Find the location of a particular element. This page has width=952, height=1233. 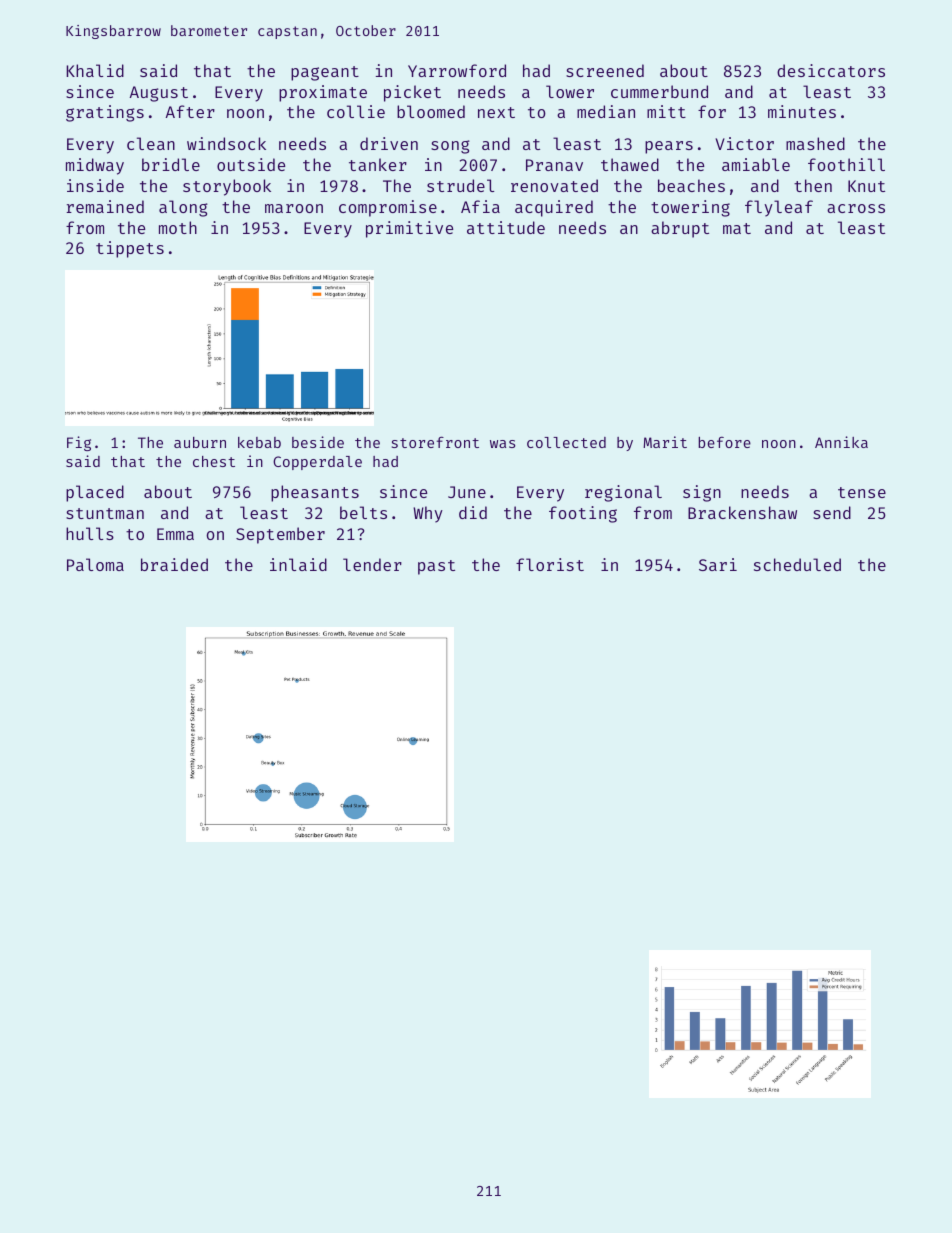

tanker is located at coordinates (378, 164).
